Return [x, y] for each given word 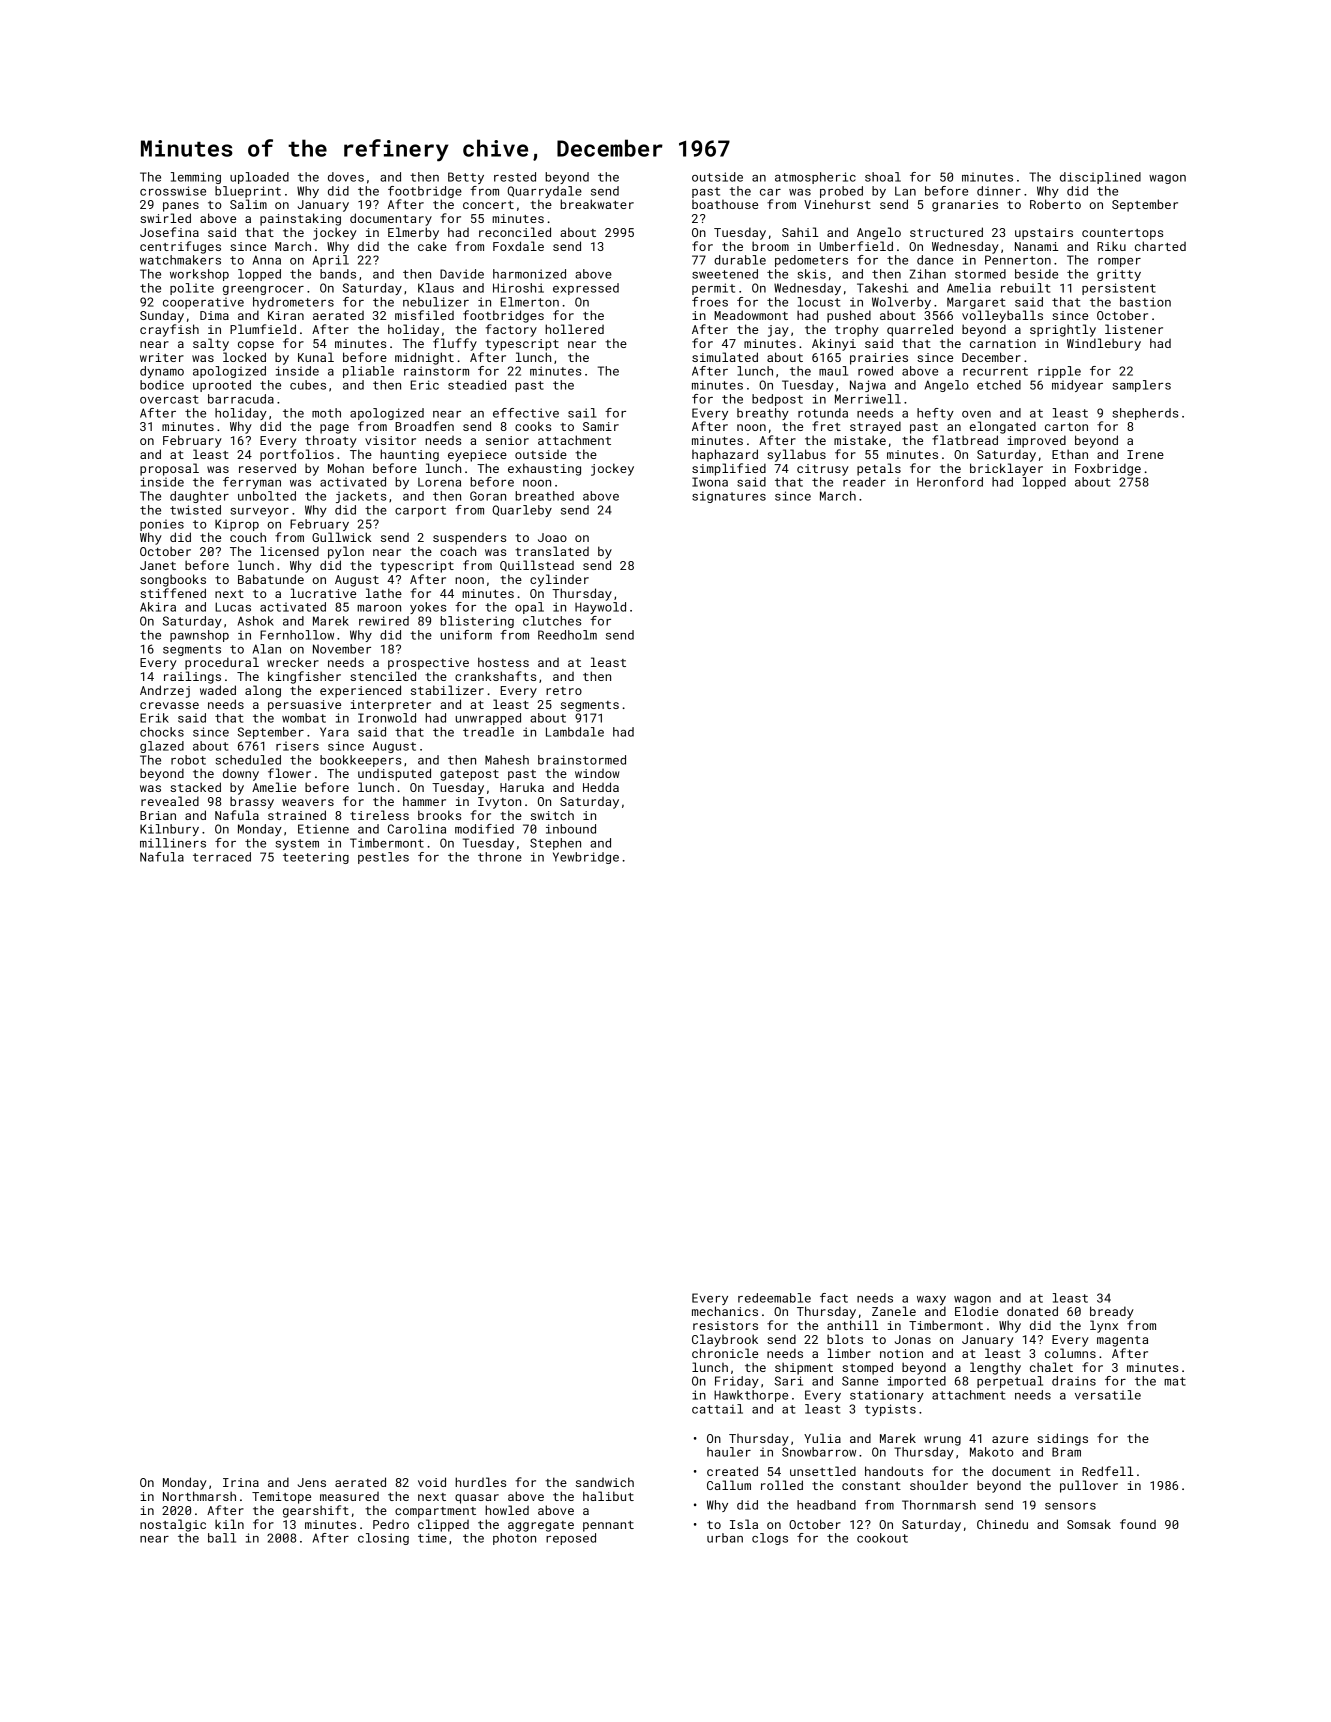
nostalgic [173, 1525]
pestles [383, 858]
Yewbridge [586, 858]
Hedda [601, 787]
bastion [1145, 302]
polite [192, 289]
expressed [586, 289]
